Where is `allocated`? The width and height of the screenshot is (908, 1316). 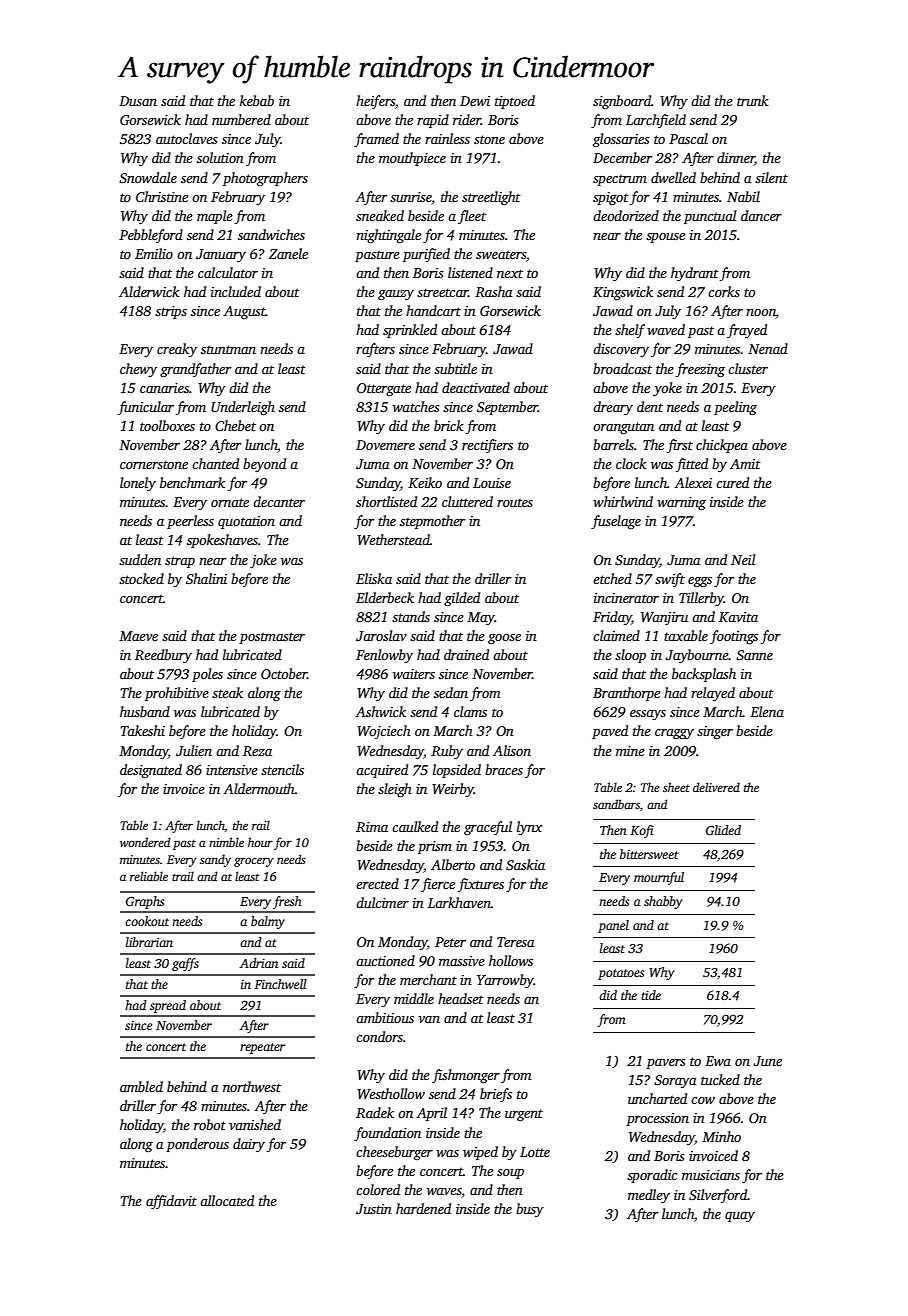 allocated is located at coordinates (227, 1200).
